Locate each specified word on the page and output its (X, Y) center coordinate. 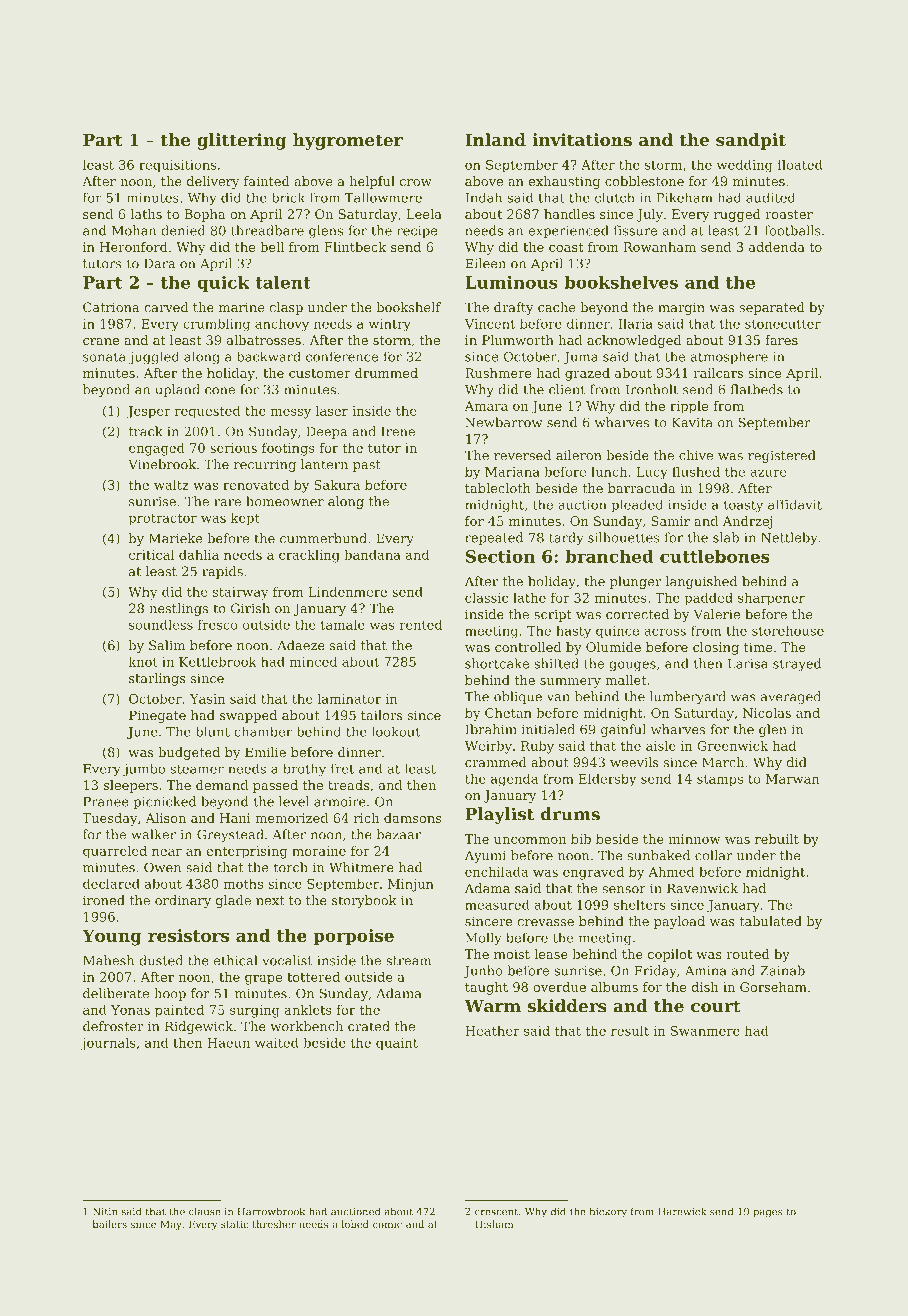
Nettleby (789, 538)
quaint (397, 1044)
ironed (104, 900)
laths (146, 214)
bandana (372, 554)
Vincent (489, 324)
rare (227, 503)
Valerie (717, 614)
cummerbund (323, 538)
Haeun (228, 1043)
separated (772, 308)
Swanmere (705, 1031)
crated (369, 1026)
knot (143, 661)
